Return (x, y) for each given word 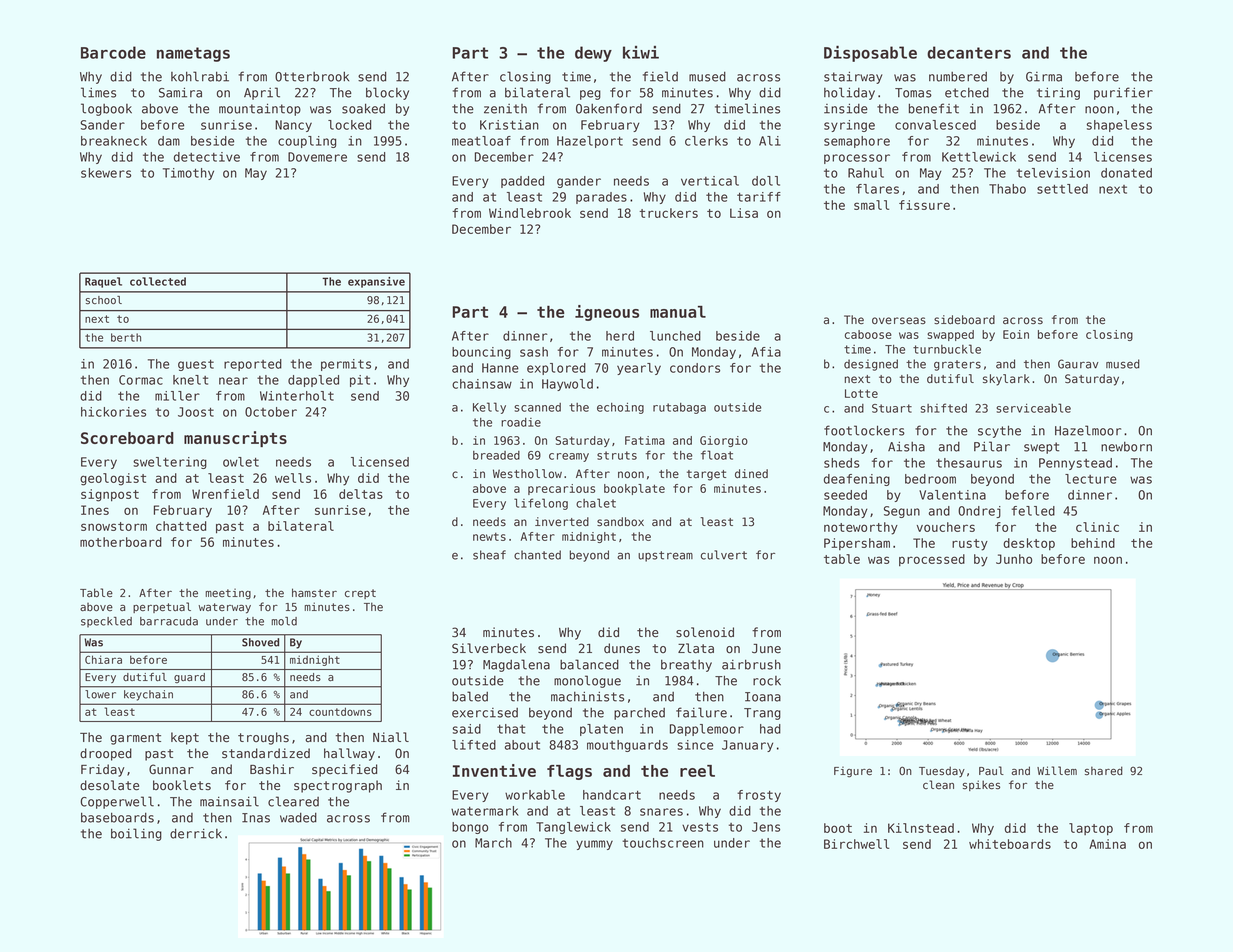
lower (100, 694)
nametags (193, 54)
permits (346, 365)
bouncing (481, 353)
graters (957, 365)
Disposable (870, 53)
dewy (593, 54)
